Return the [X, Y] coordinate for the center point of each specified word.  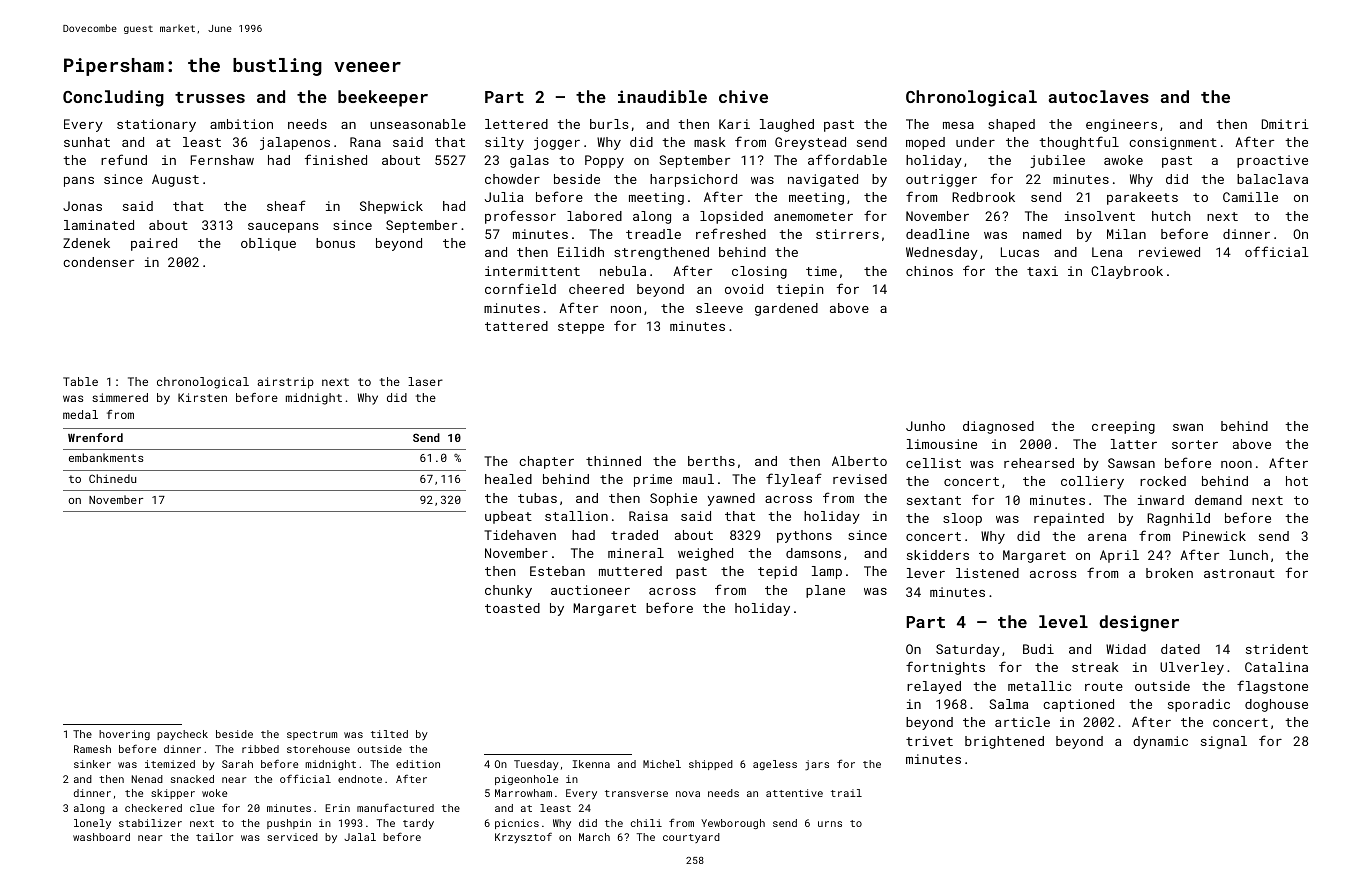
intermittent [532, 271]
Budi [1038, 649]
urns [830, 824]
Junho [925, 426]
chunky [508, 591]
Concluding [113, 98]
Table [80, 381]
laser [425, 381]
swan [1188, 427]
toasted [512, 608]
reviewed [1169, 252]
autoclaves [1098, 96]
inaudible [662, 96]
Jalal [360, 837]
